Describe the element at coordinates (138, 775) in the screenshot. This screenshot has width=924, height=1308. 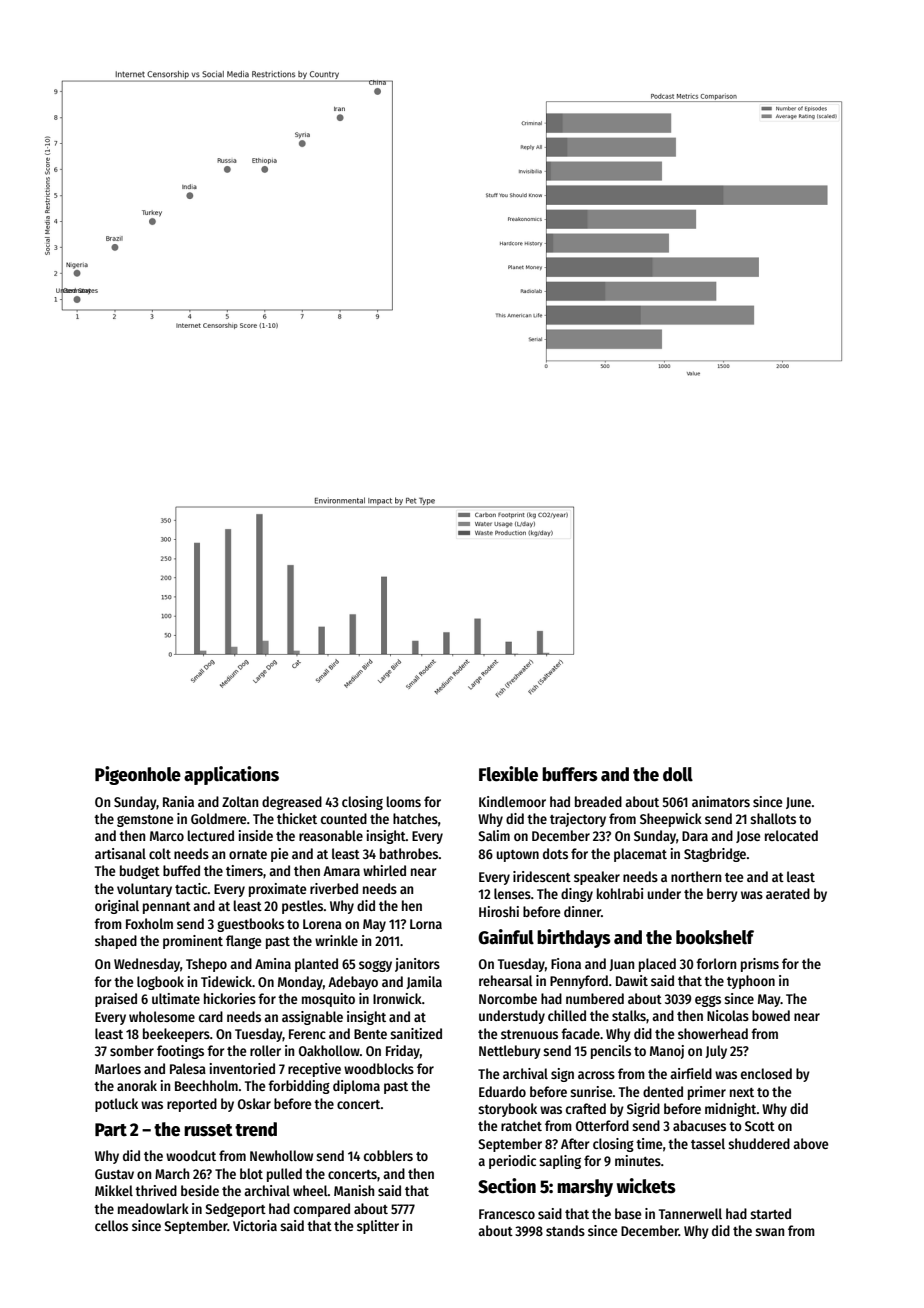
I see `Pigeonhole` at that location.
